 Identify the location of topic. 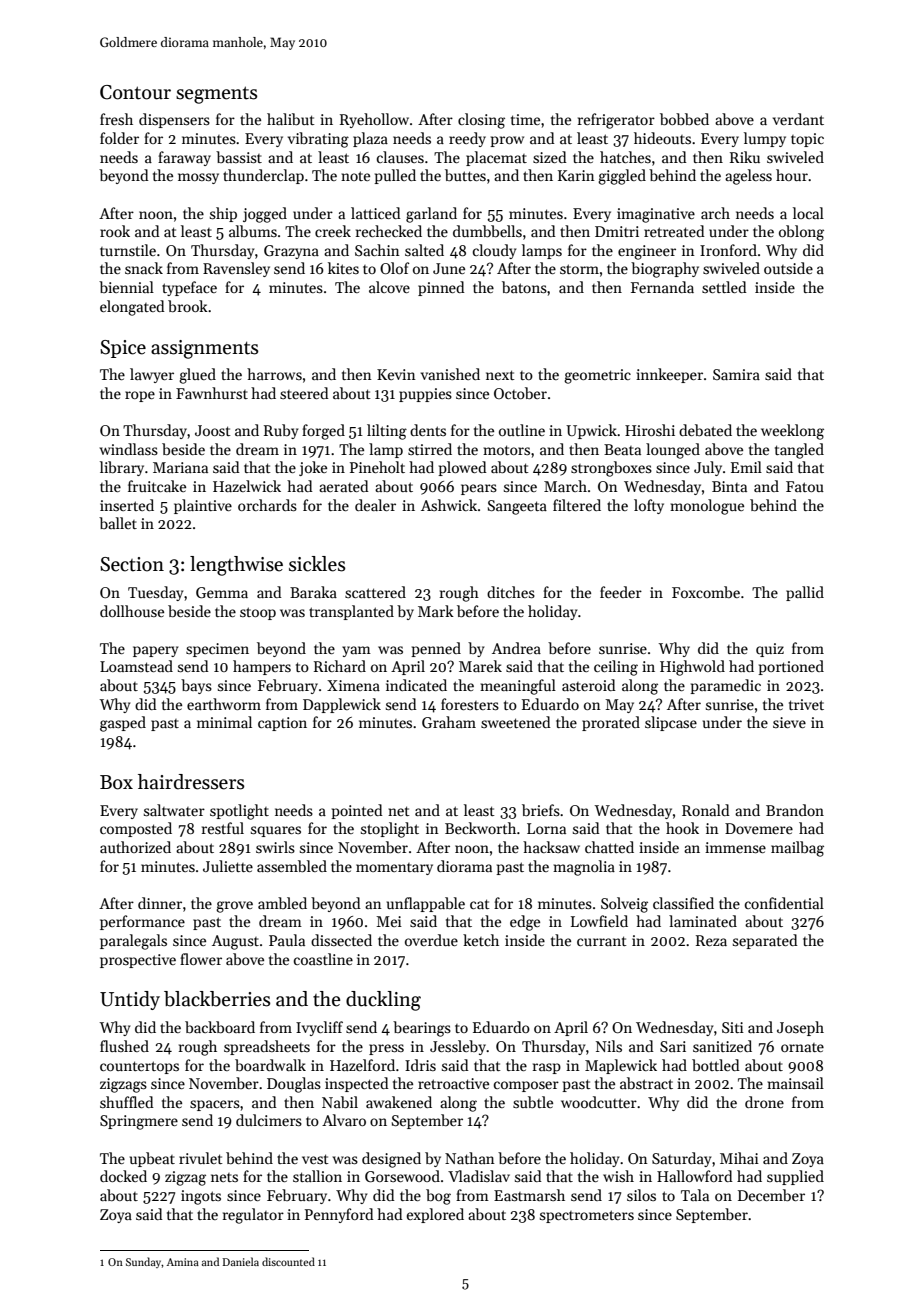
(807, 140).
